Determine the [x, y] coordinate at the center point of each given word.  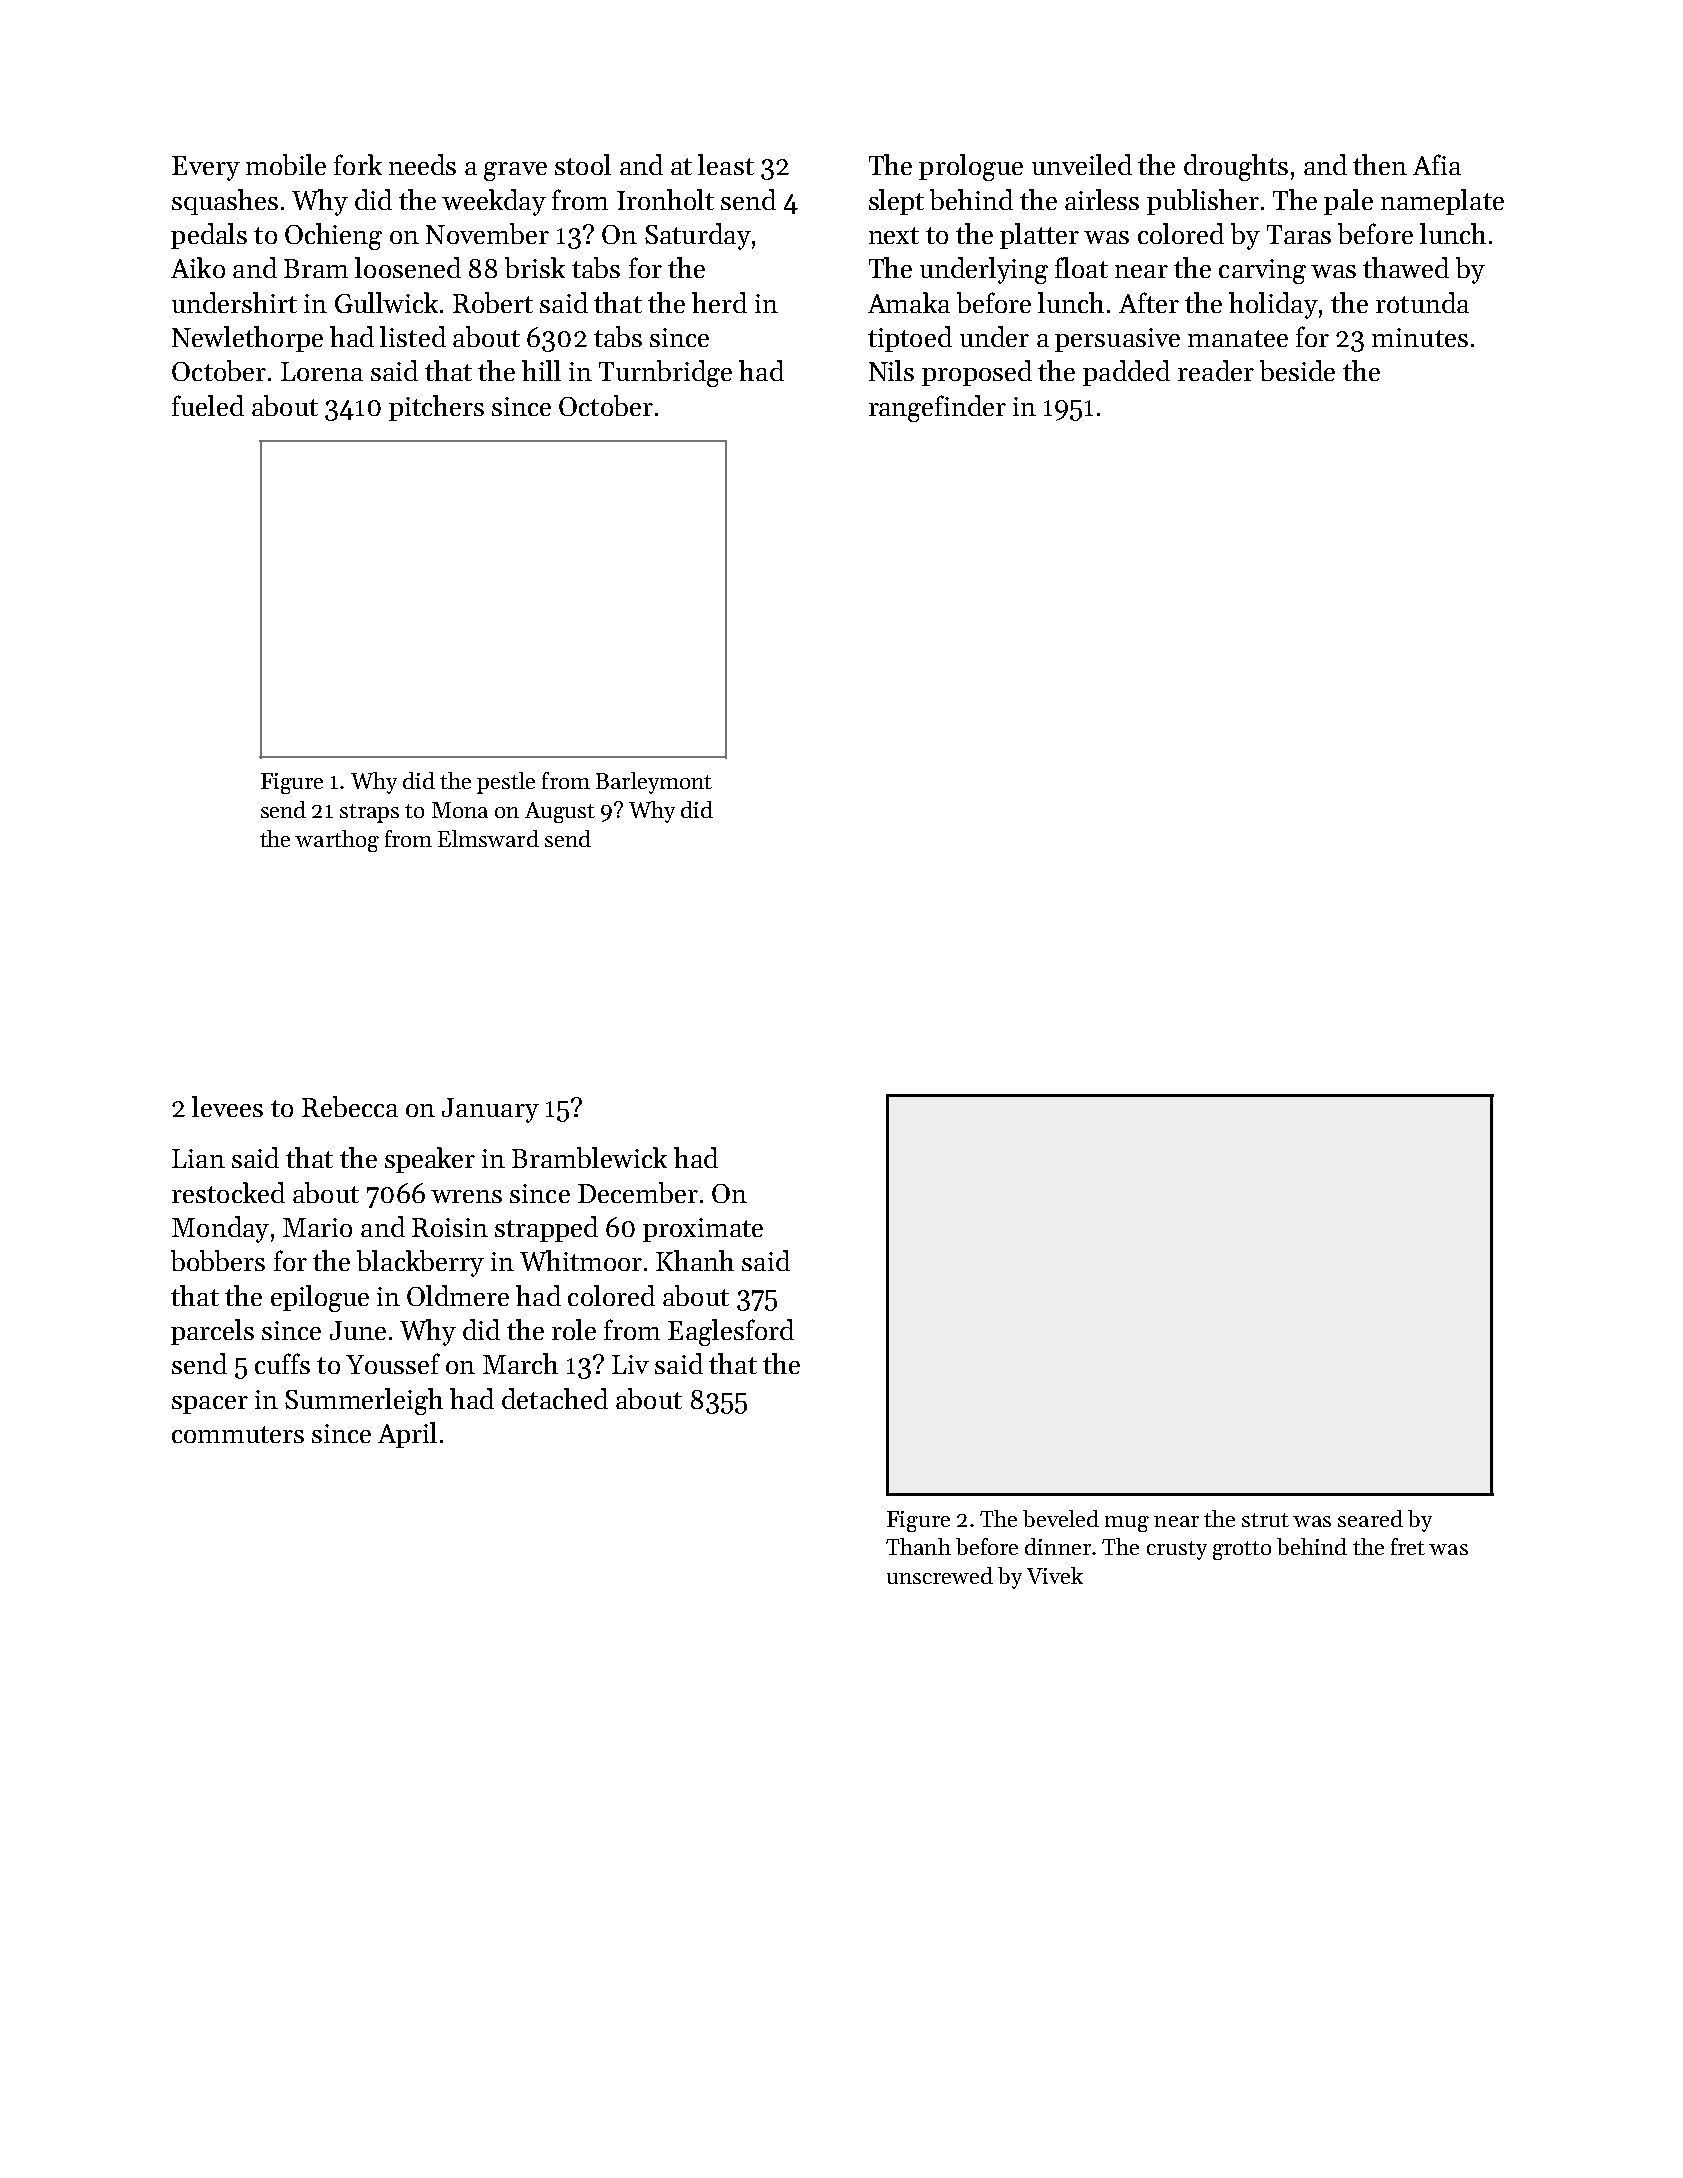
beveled [1061, 1518]
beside [1297, 370]
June [358, 1330]
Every [206, 168]
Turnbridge [665, 373]
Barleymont [654, 783]
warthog [337, 841]
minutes [1420, 337]
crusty [1177, 1550]
